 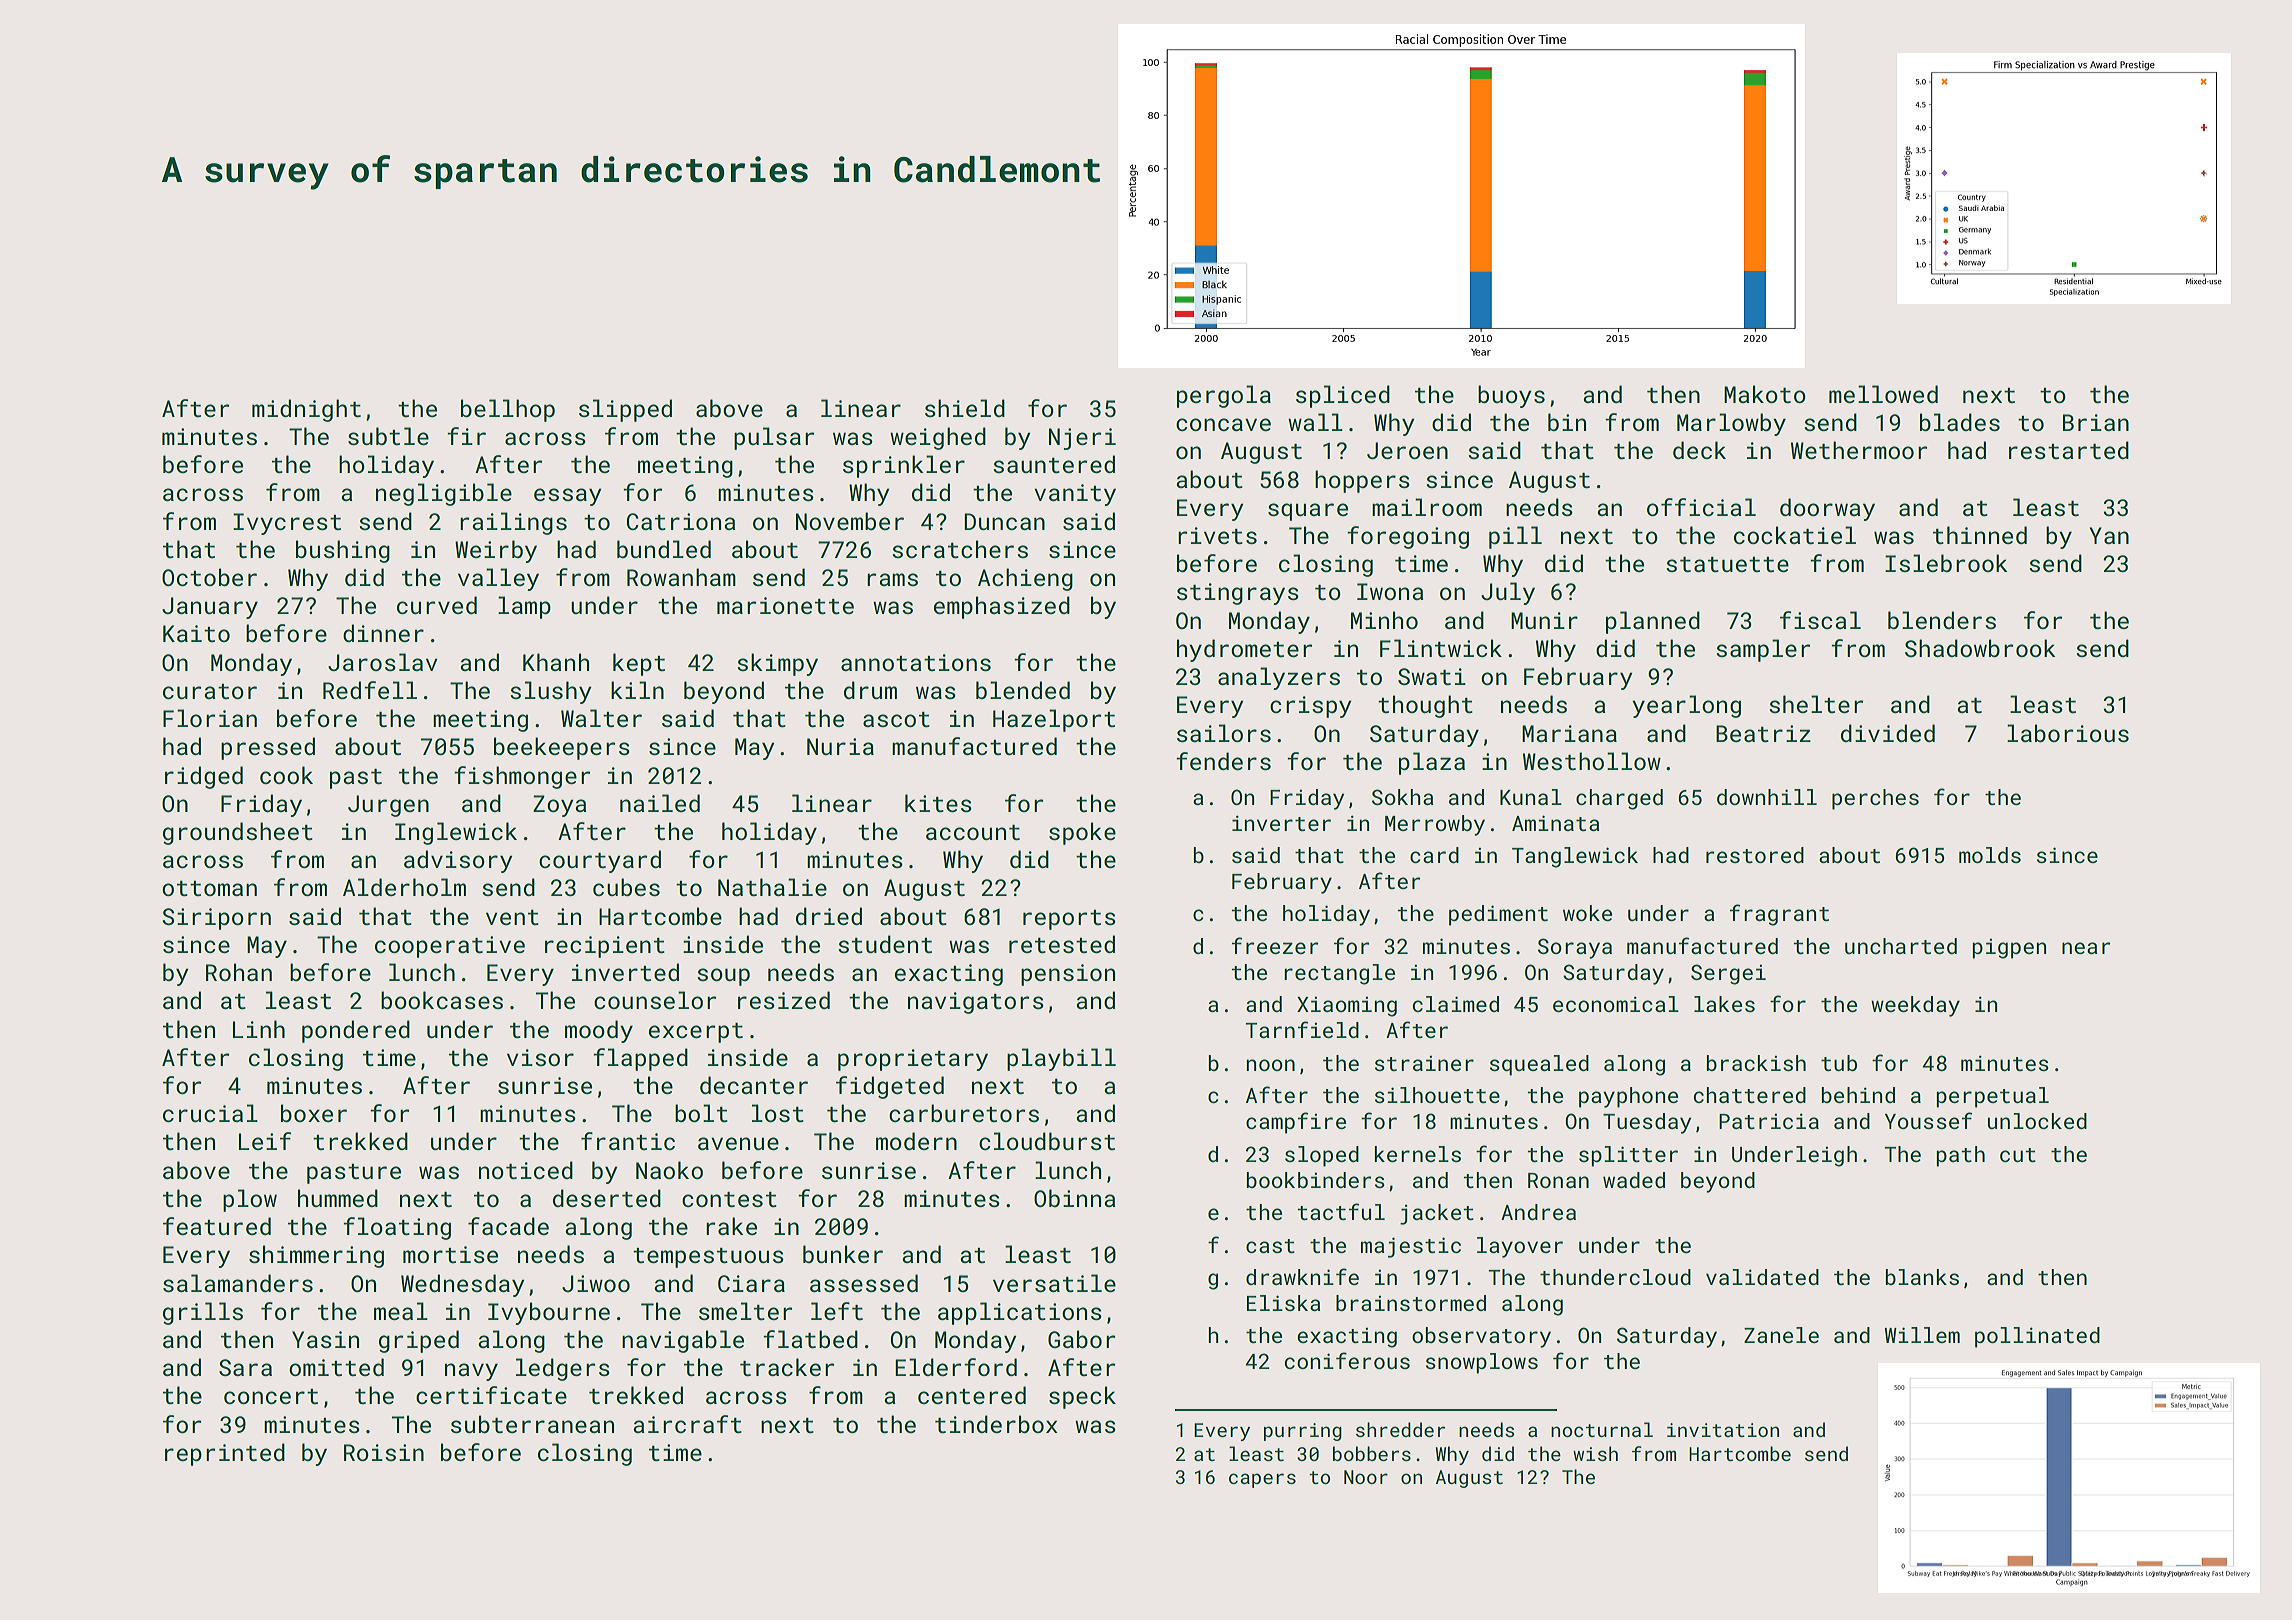 I want to click on Rohan, so click(x=239, y=972).
